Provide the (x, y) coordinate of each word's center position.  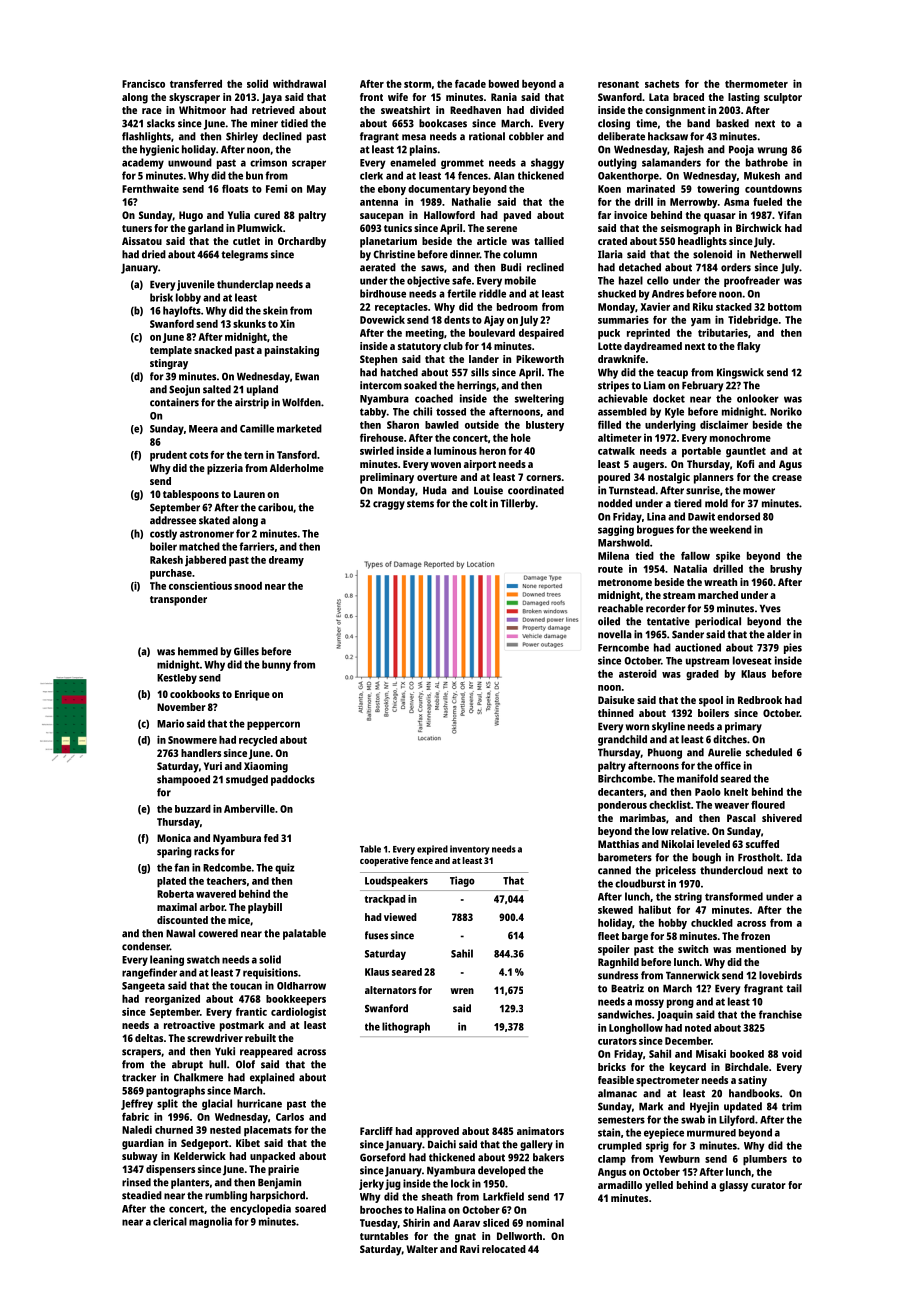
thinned (616, 713)
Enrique (252, 695)
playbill (265, 908)
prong (680, 1003)
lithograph (406, 1027)
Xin (287, 323)
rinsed (136, 1182)
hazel (631, 280)
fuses (376, 935)
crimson (268, 162)
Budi (511, 267)
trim (792, 1106)
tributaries (723, 332)
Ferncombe (623, 647)
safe (461, 280)
